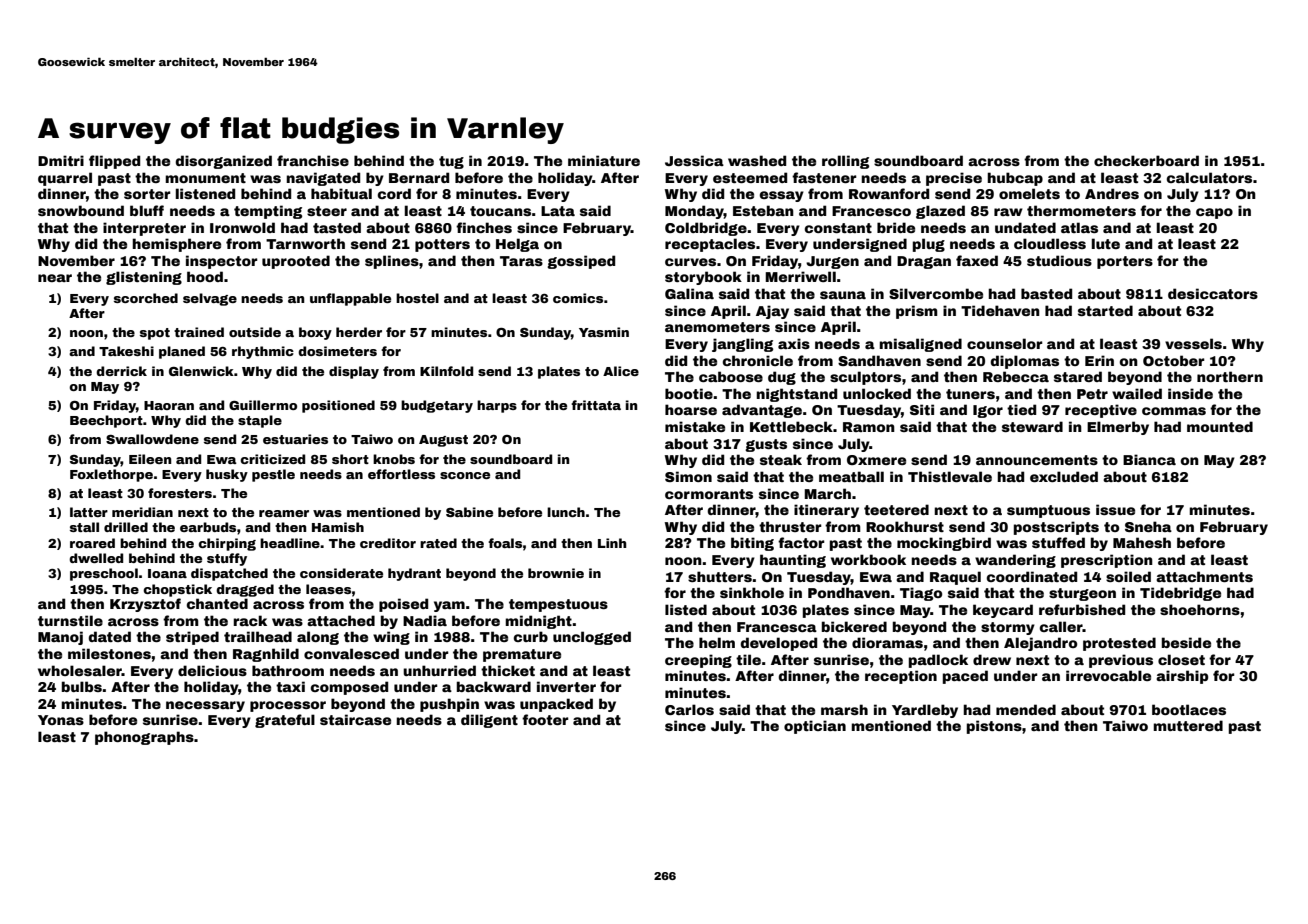 The image size is (1308, 924). What do you see at coordinates (578, 298) in the screenshot?
I see `comics` at bounding box center [578, 298].
